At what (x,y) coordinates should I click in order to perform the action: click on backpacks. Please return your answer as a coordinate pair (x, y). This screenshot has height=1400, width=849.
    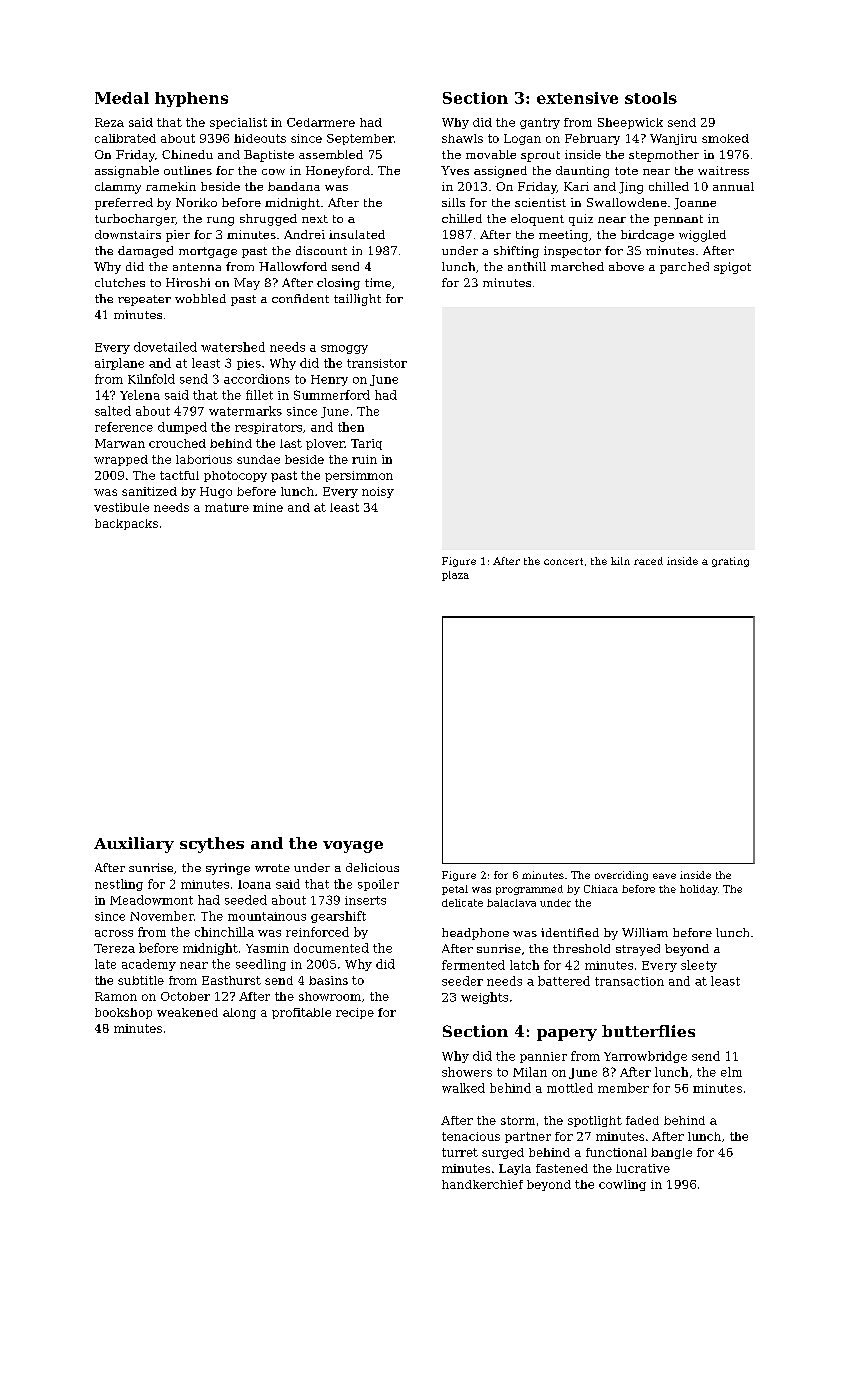
    Looking at the image, I should click on (126, 524).
